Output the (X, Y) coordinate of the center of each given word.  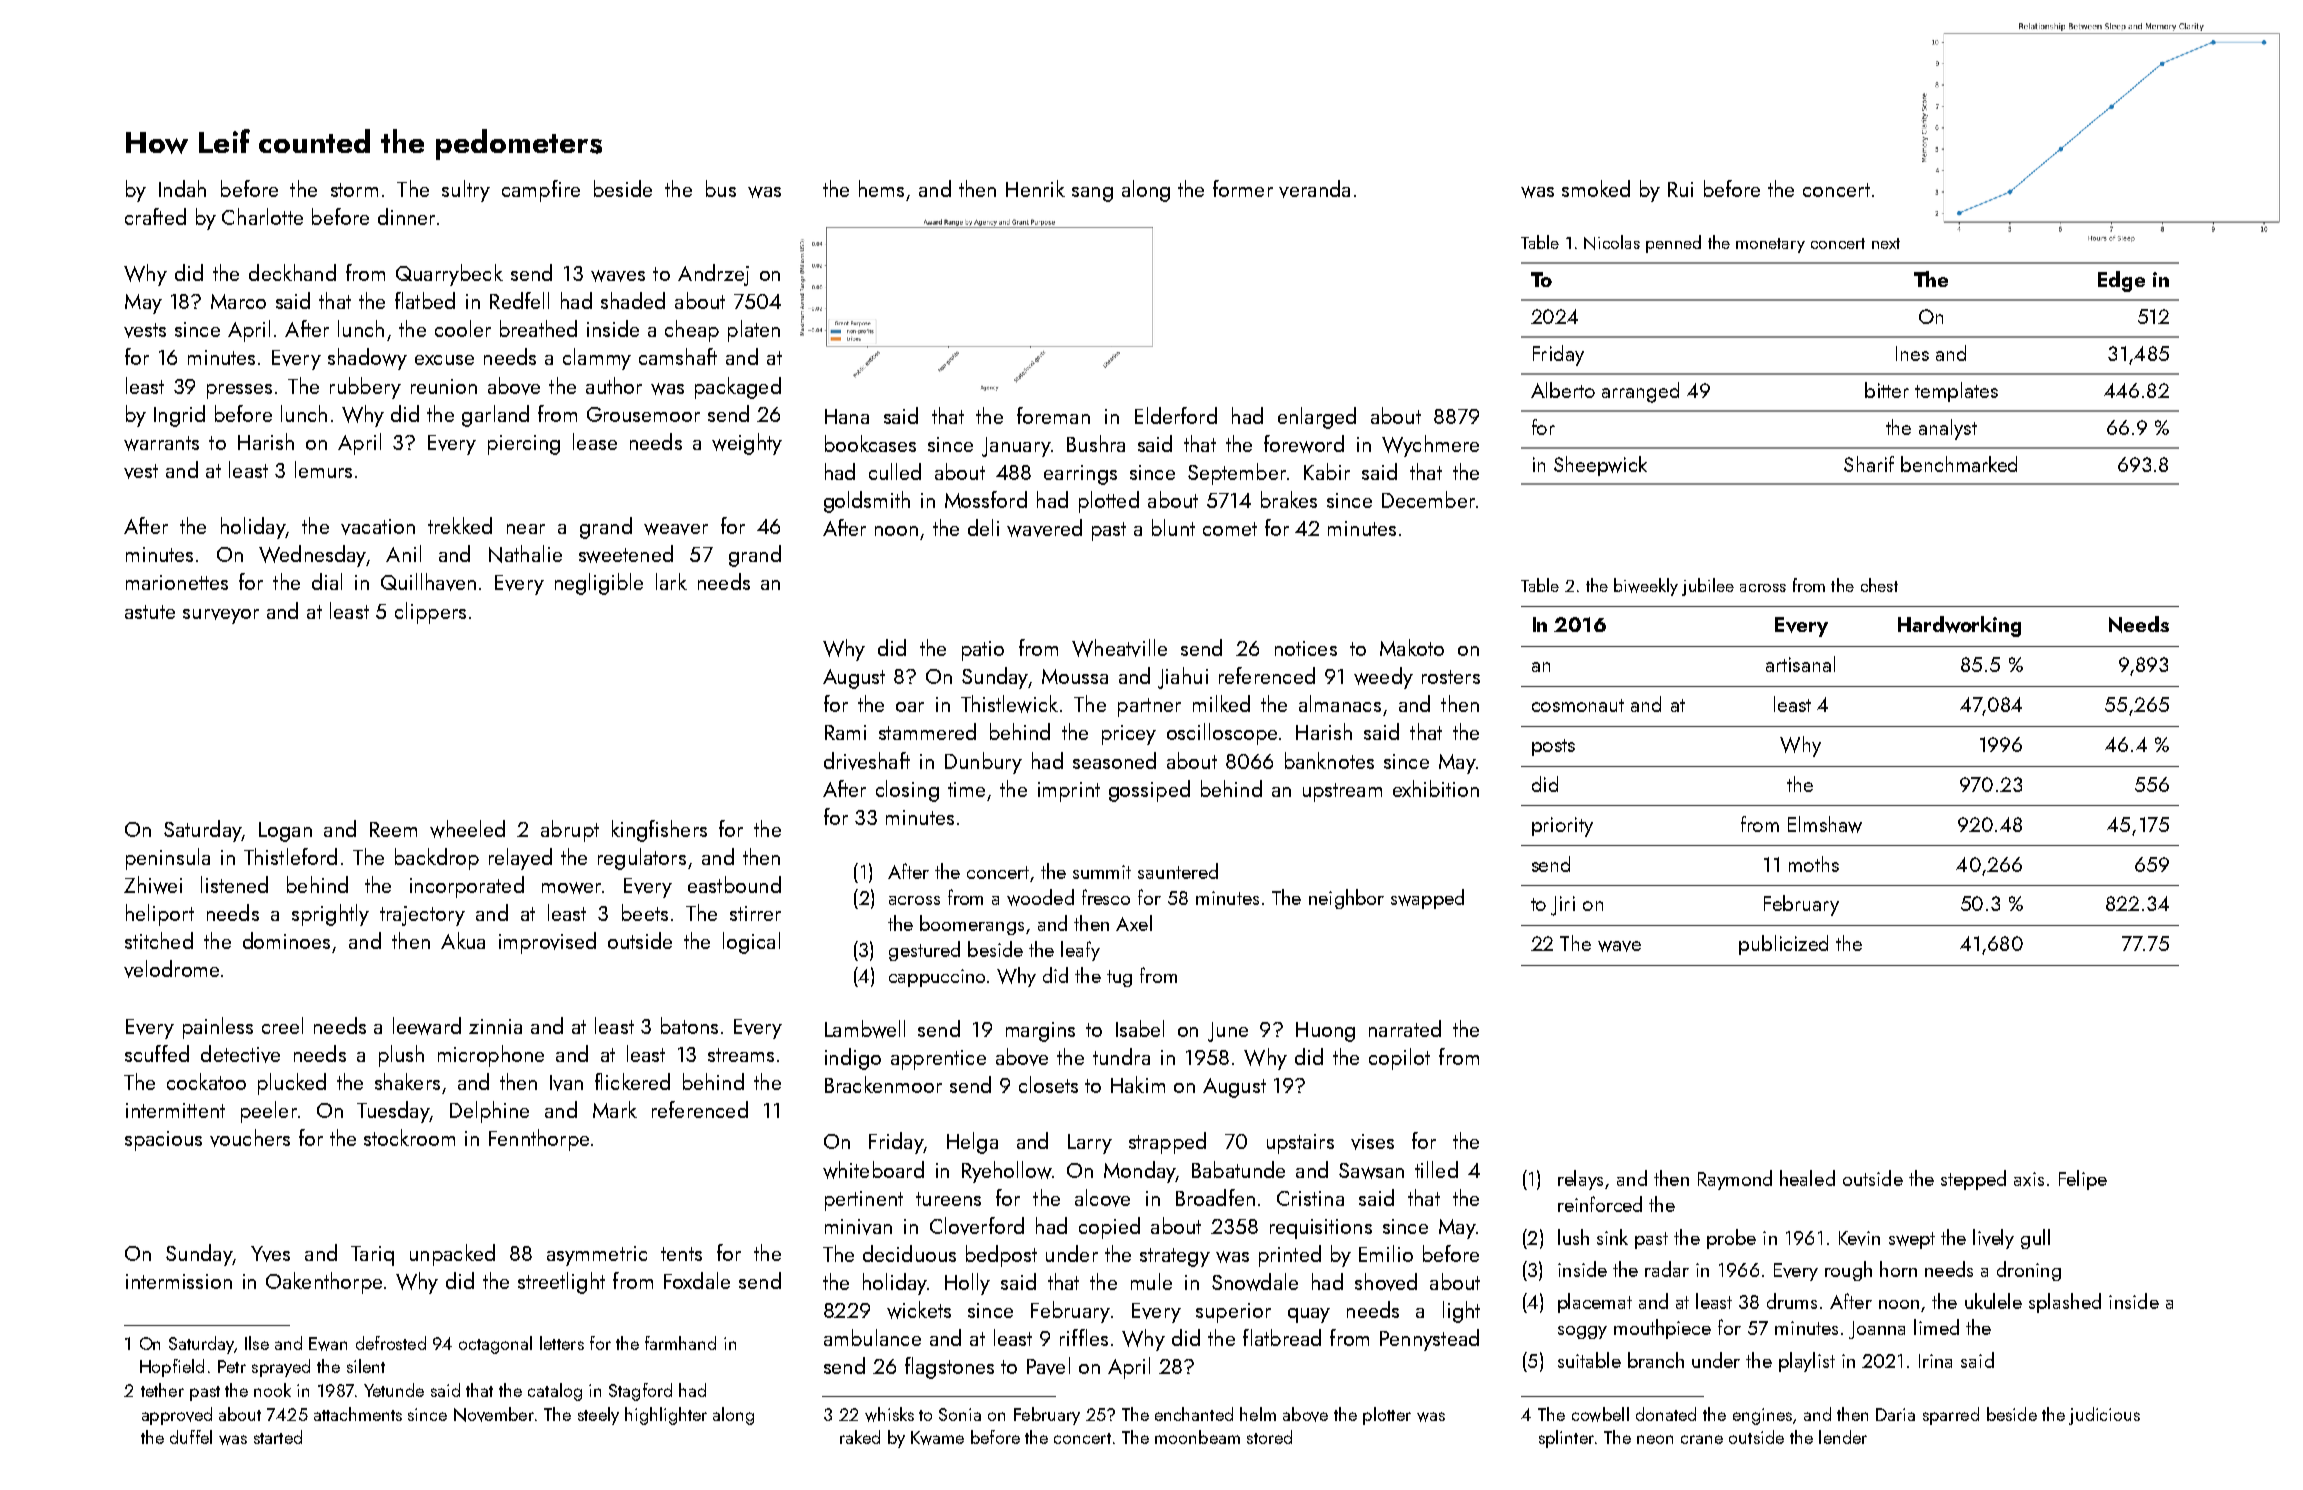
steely (598, 1416)
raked (860, 1437)
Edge (2121, 281)
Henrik (1035, 188)
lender (1843, 1437)
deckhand (292, 272)
